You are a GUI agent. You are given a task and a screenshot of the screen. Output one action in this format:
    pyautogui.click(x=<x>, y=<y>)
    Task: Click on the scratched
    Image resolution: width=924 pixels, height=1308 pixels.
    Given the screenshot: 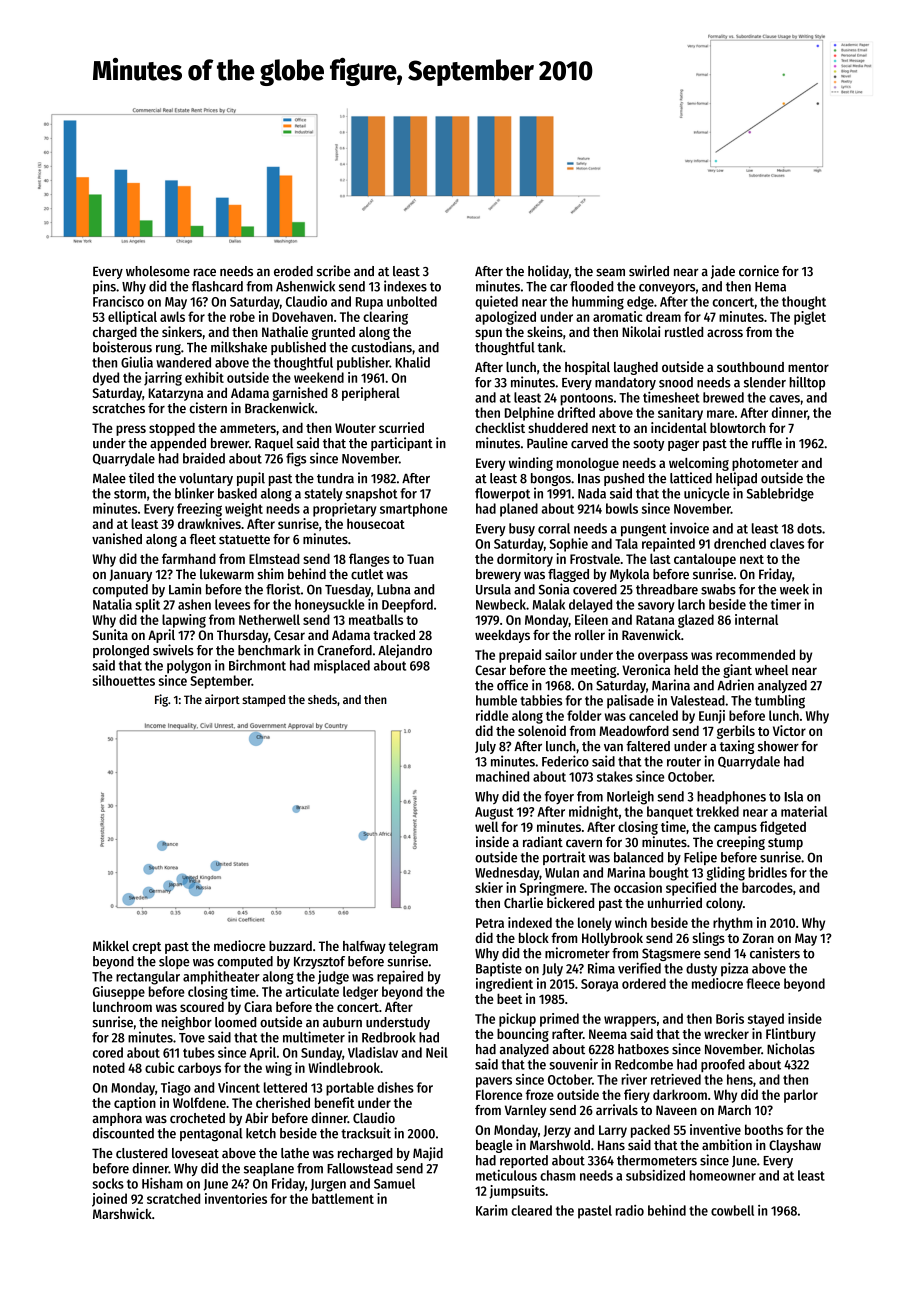 What is the action you would take?
    pyautogui.click(x=173, y=1198)
